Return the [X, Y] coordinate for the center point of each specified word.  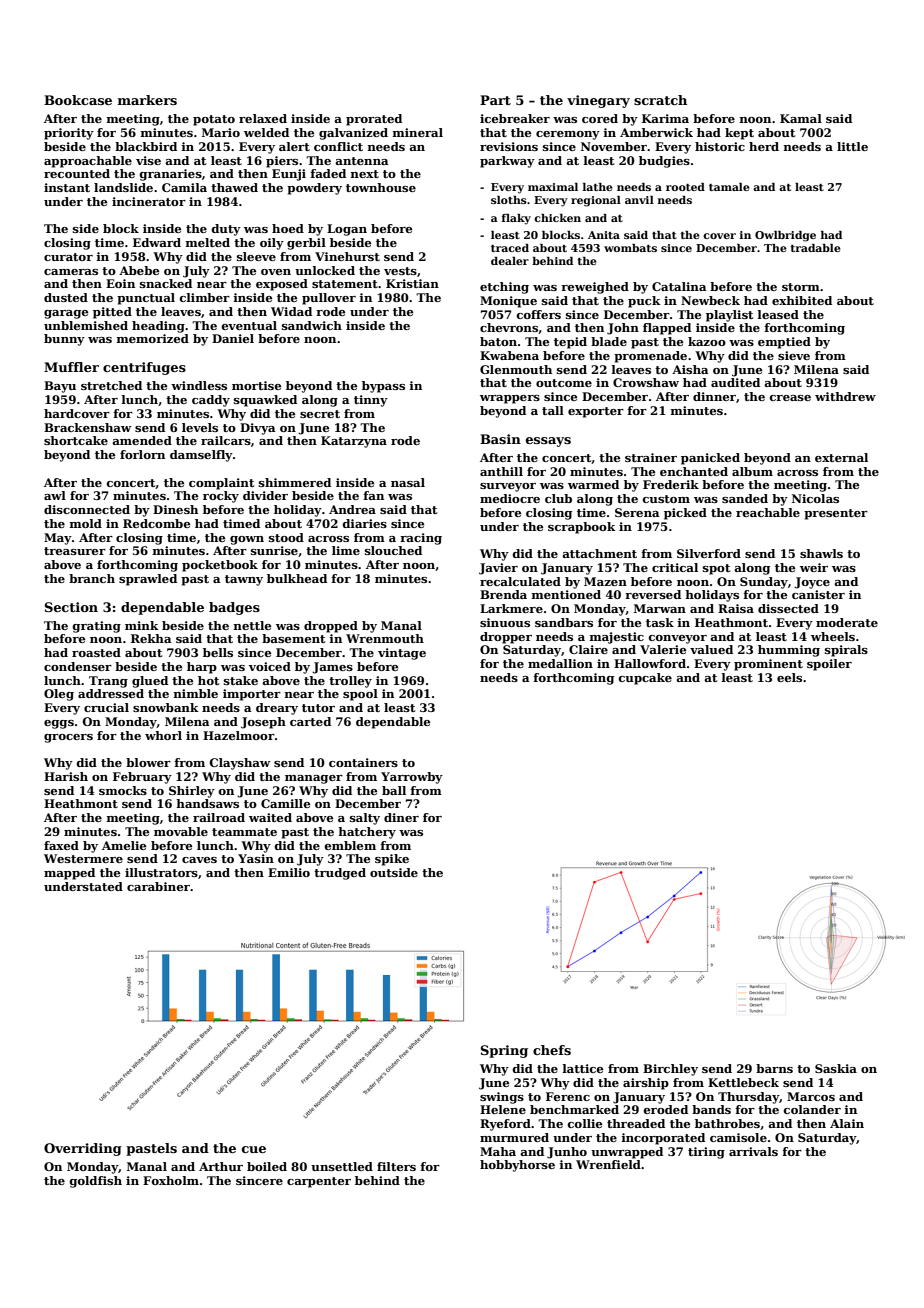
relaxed [263, 118]
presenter [836, 514]
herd [764, 146]
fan [373, 495]
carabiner [158, 886]
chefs [552, 1050]
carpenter [319, 1182]
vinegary [598, 101]
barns [774, 1068]
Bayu [60, 387]
